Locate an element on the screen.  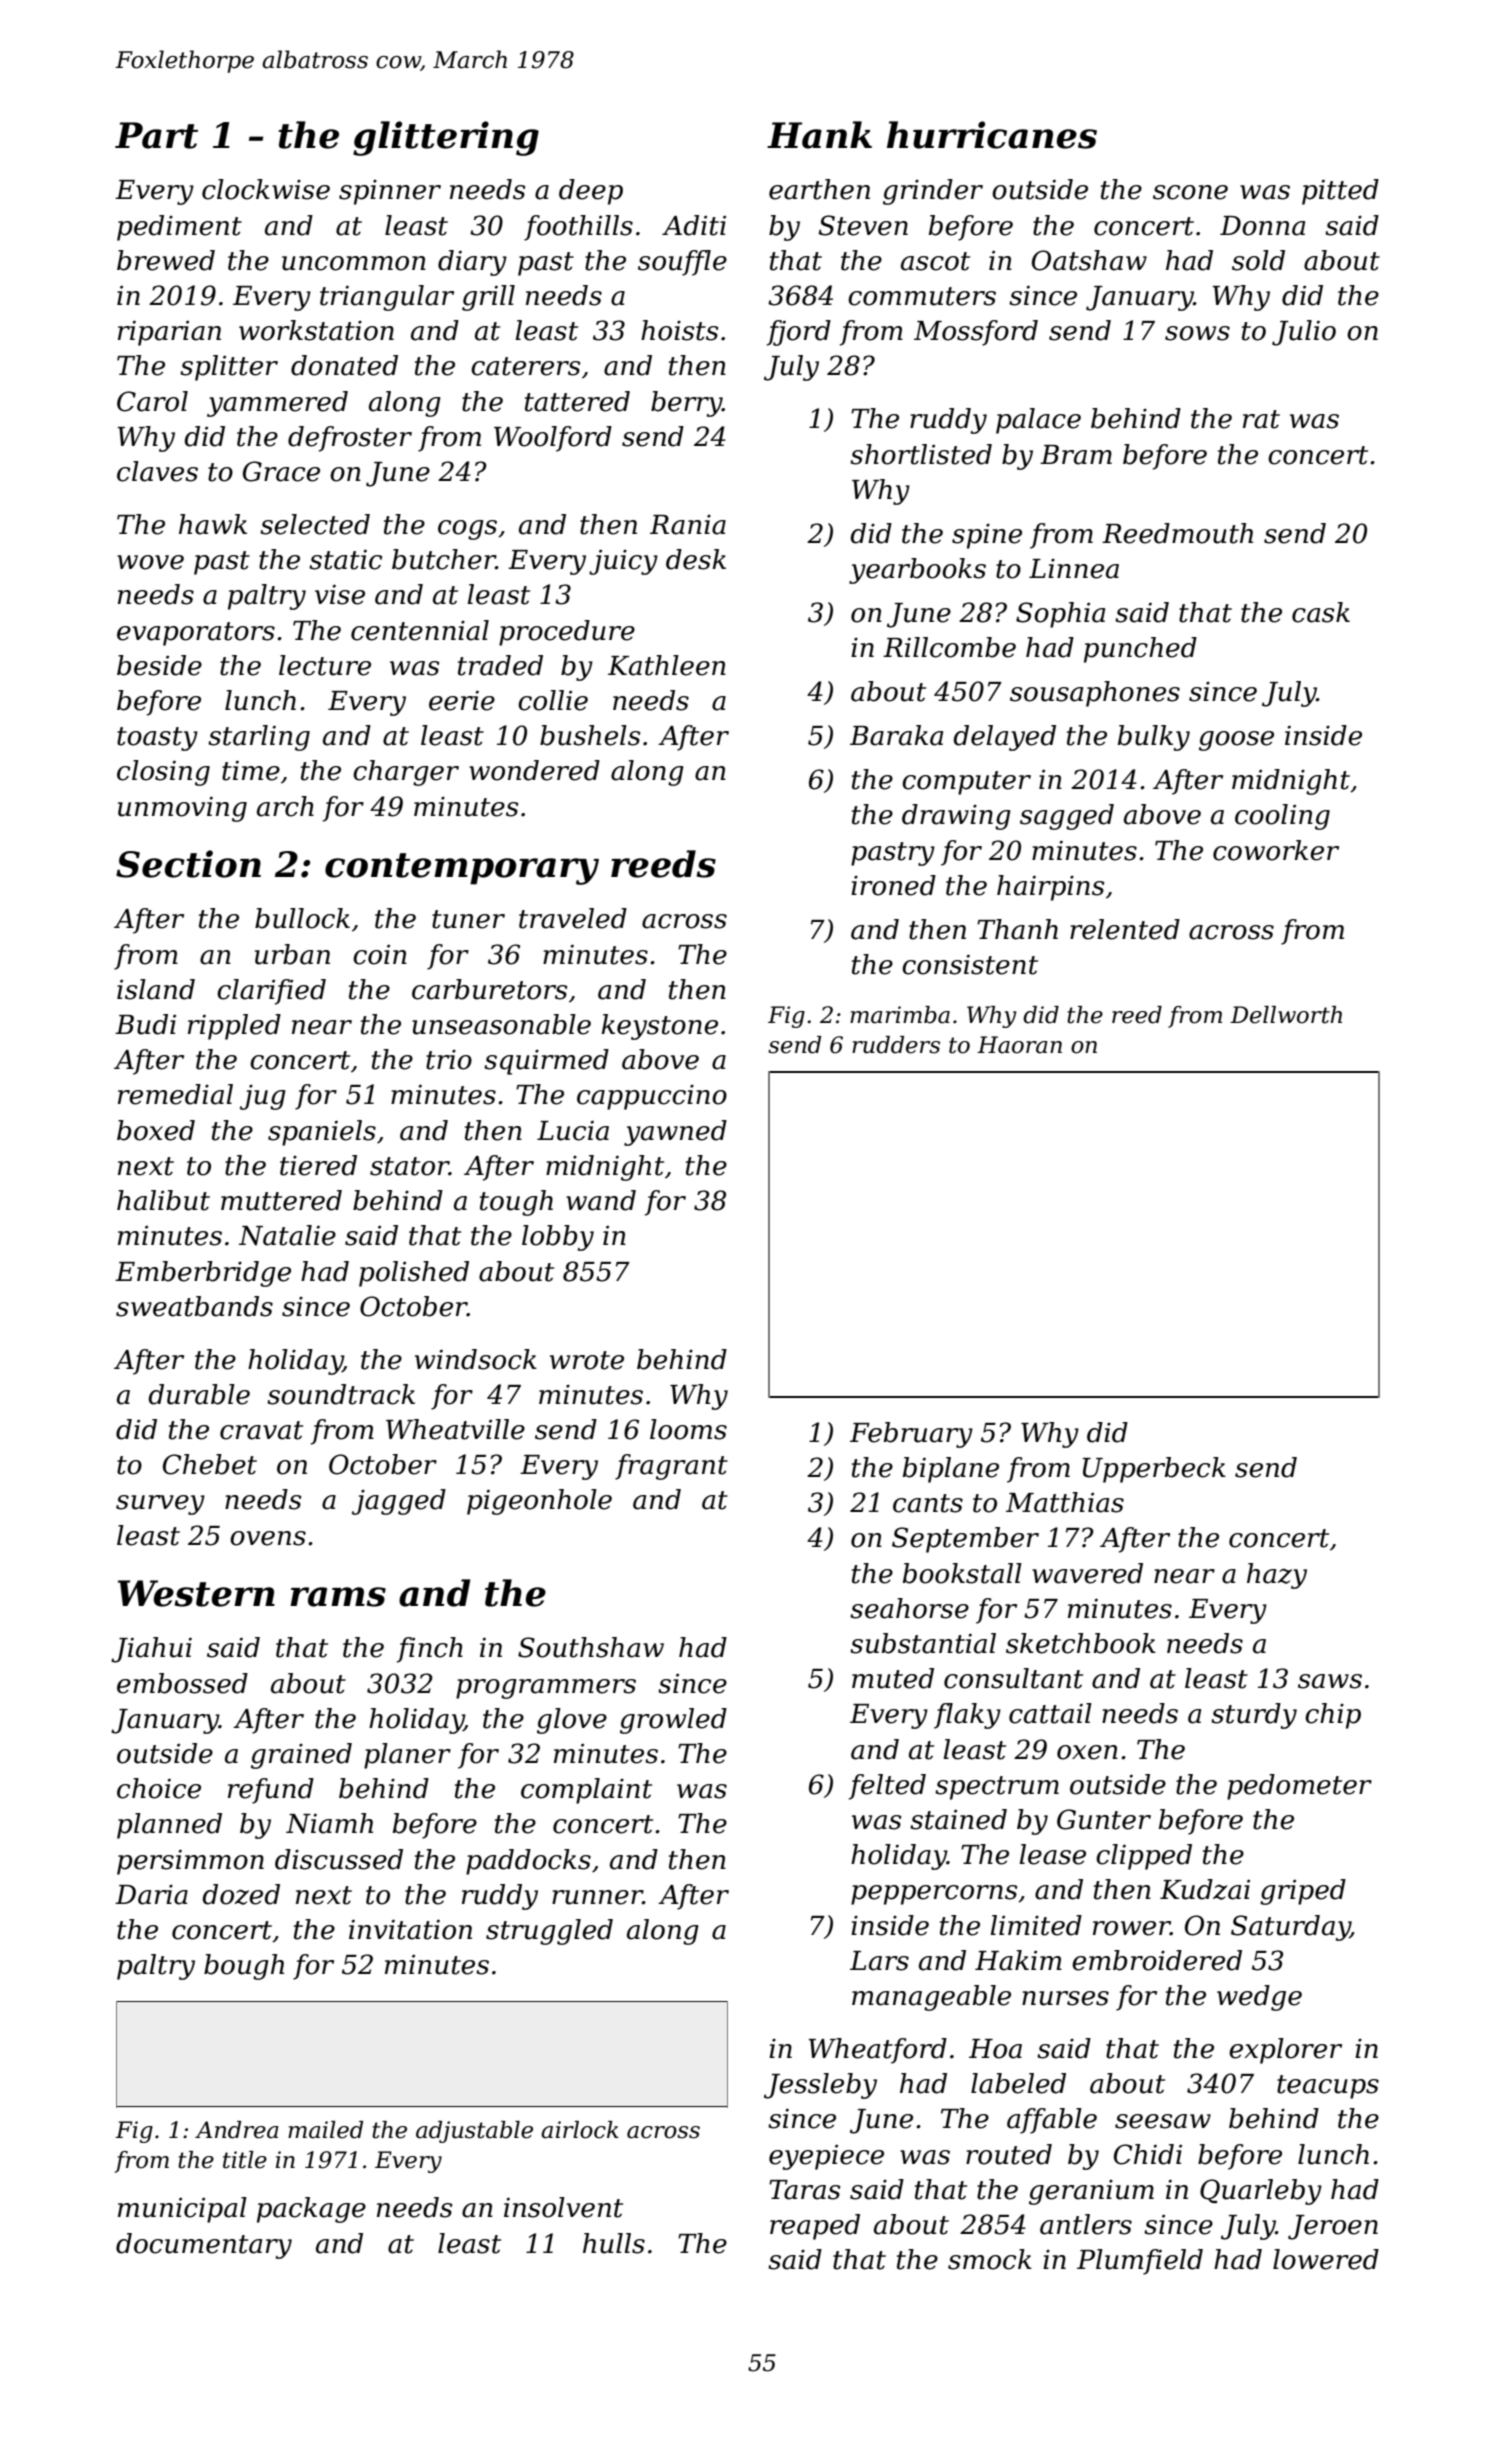
wavered is located at coordinates (1087, 1573).
